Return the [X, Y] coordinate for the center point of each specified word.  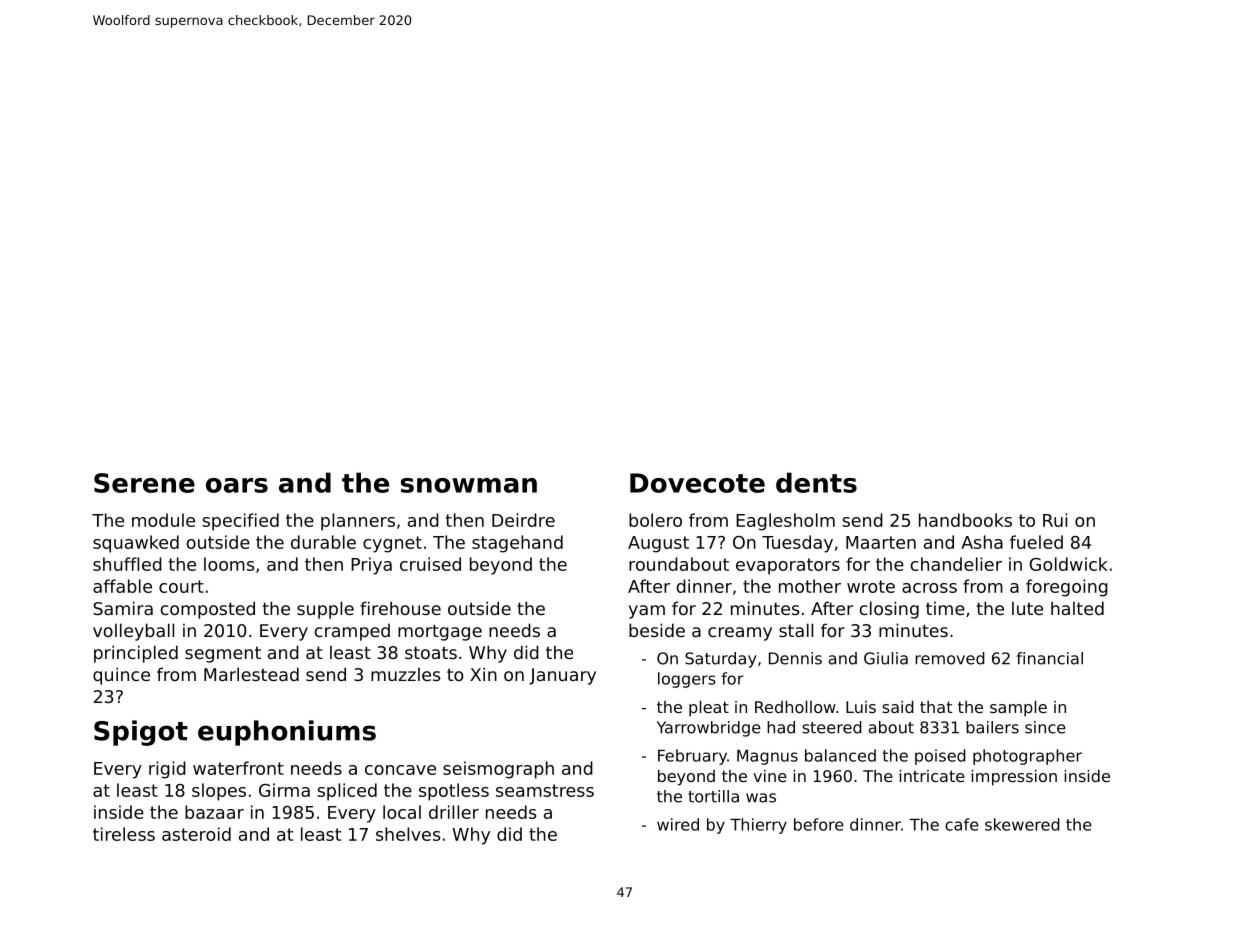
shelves [408, 834]
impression [1014, 778]
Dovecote [697, 483]
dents [816, 482]
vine [770, 776]
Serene [144, 483]
